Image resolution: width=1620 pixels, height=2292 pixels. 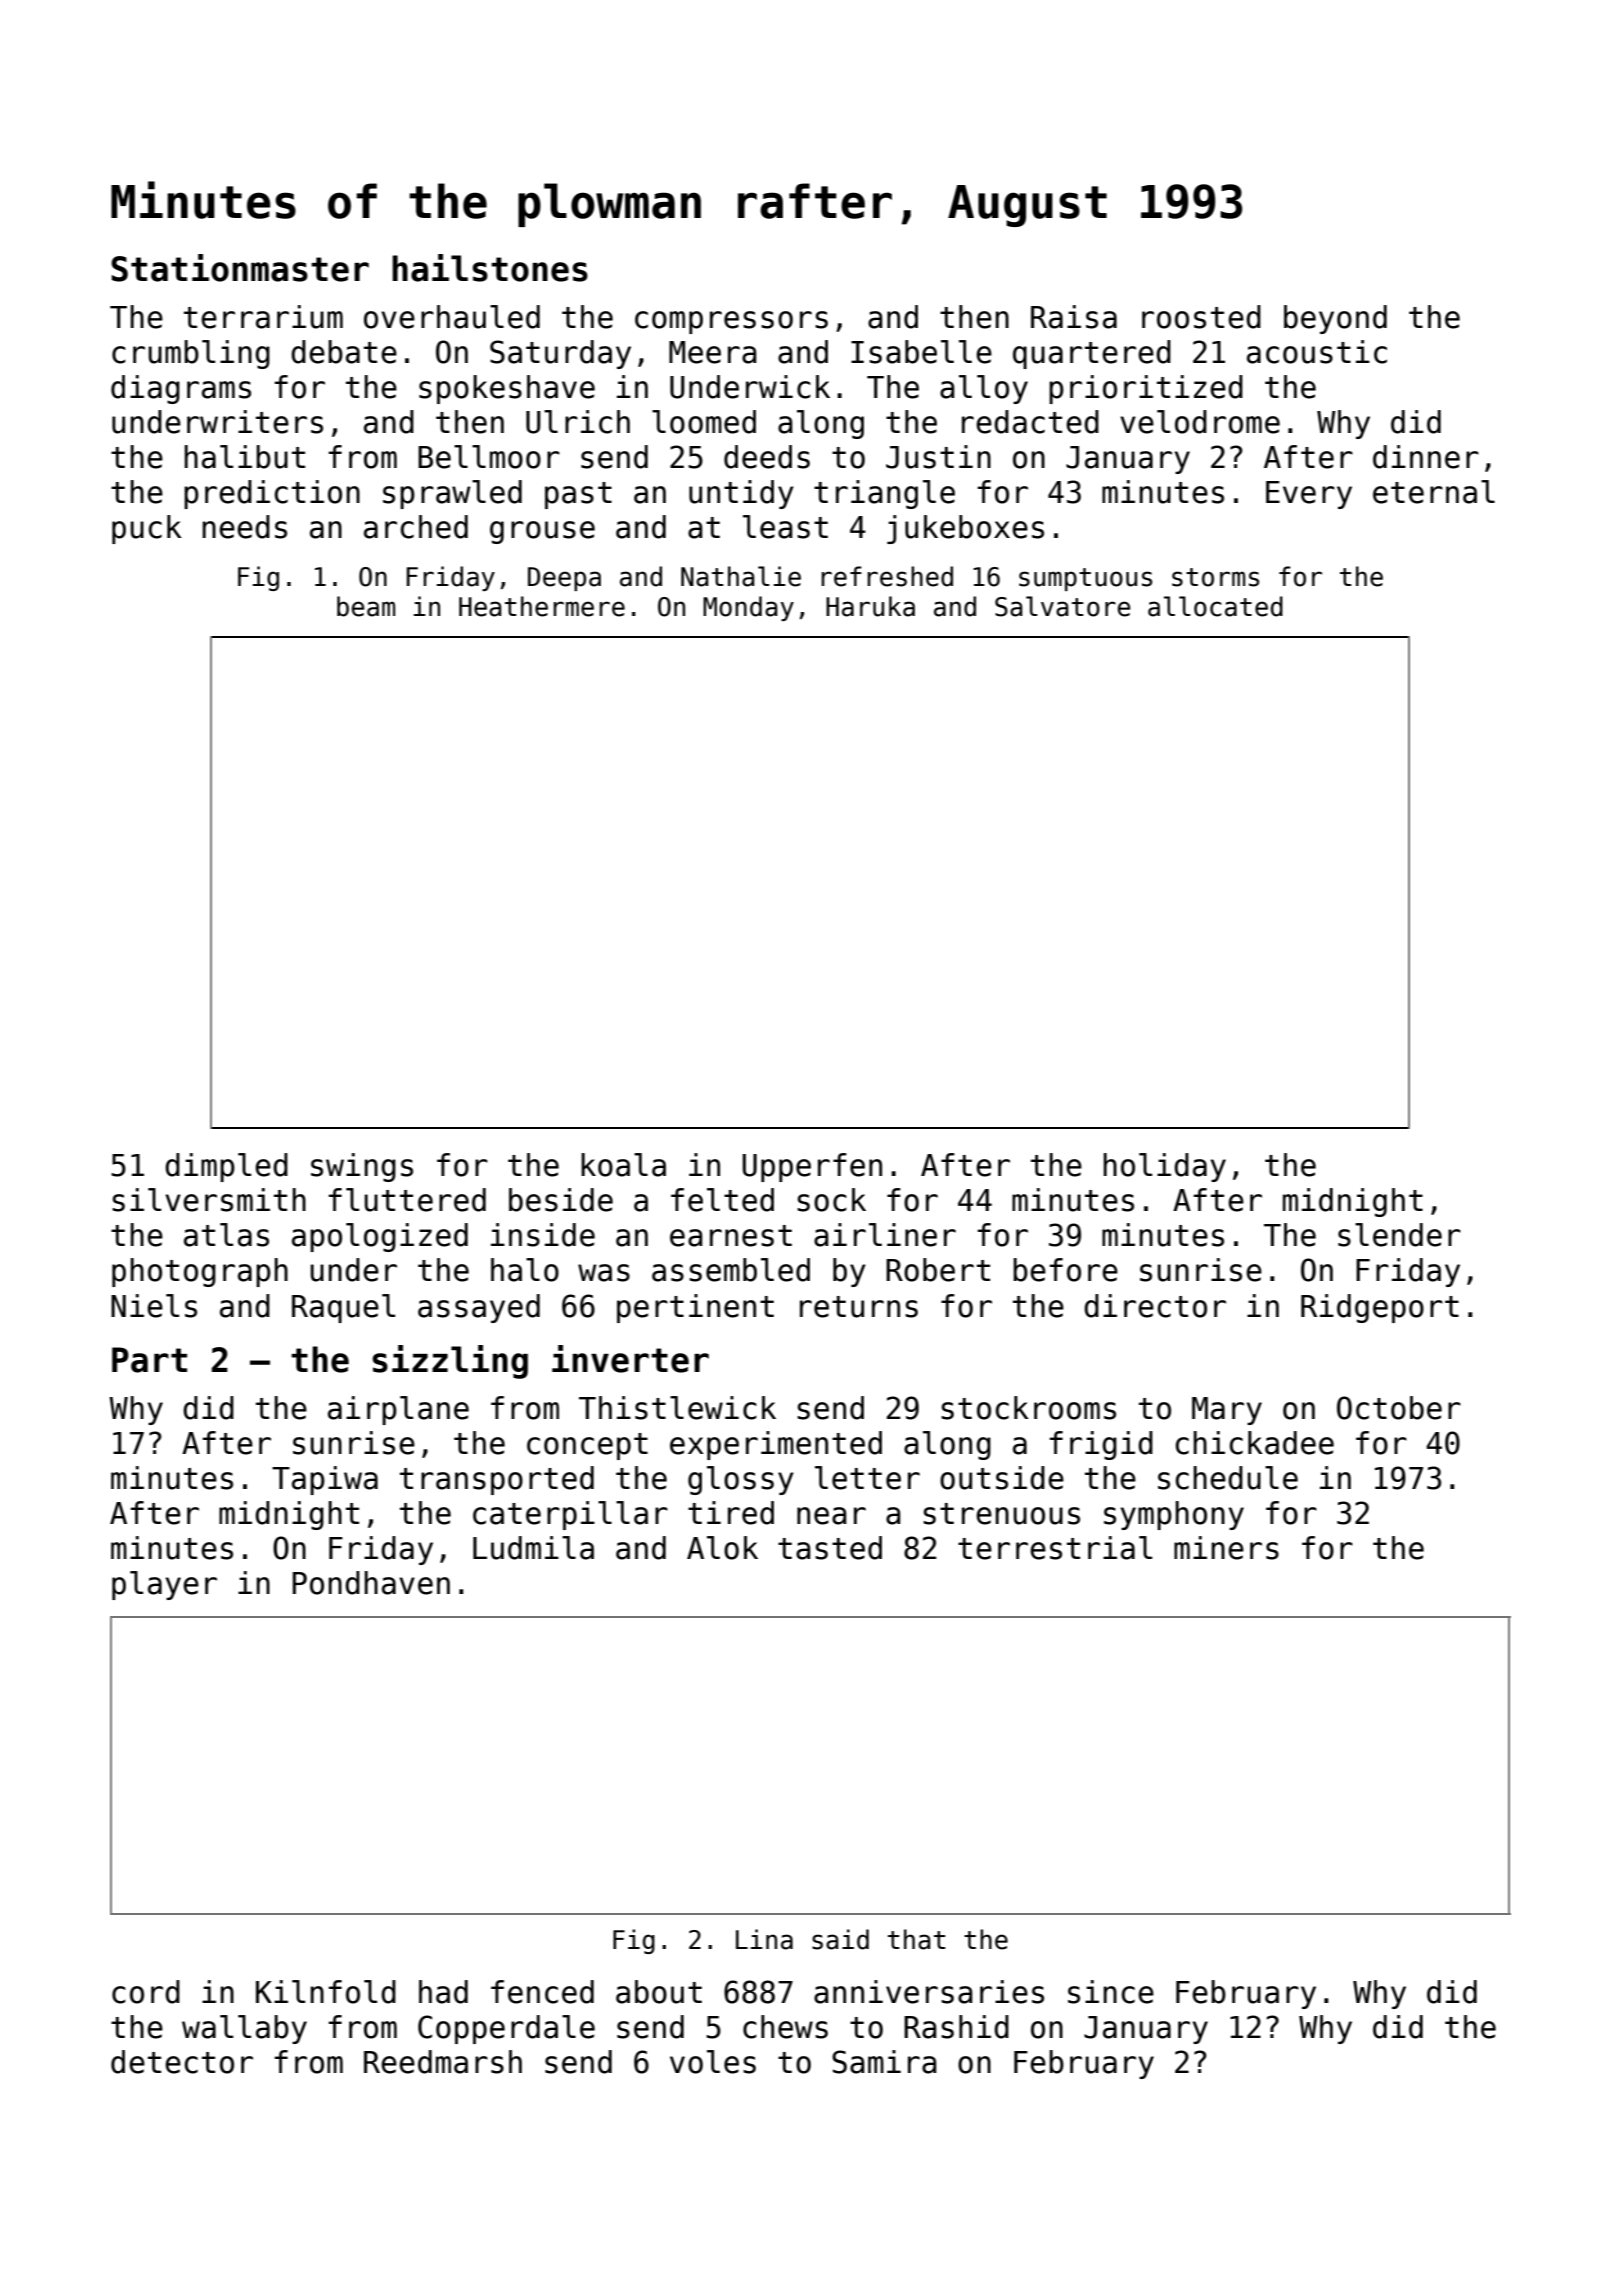 I want to click on pertinent, so click(x=695, y=1308).
